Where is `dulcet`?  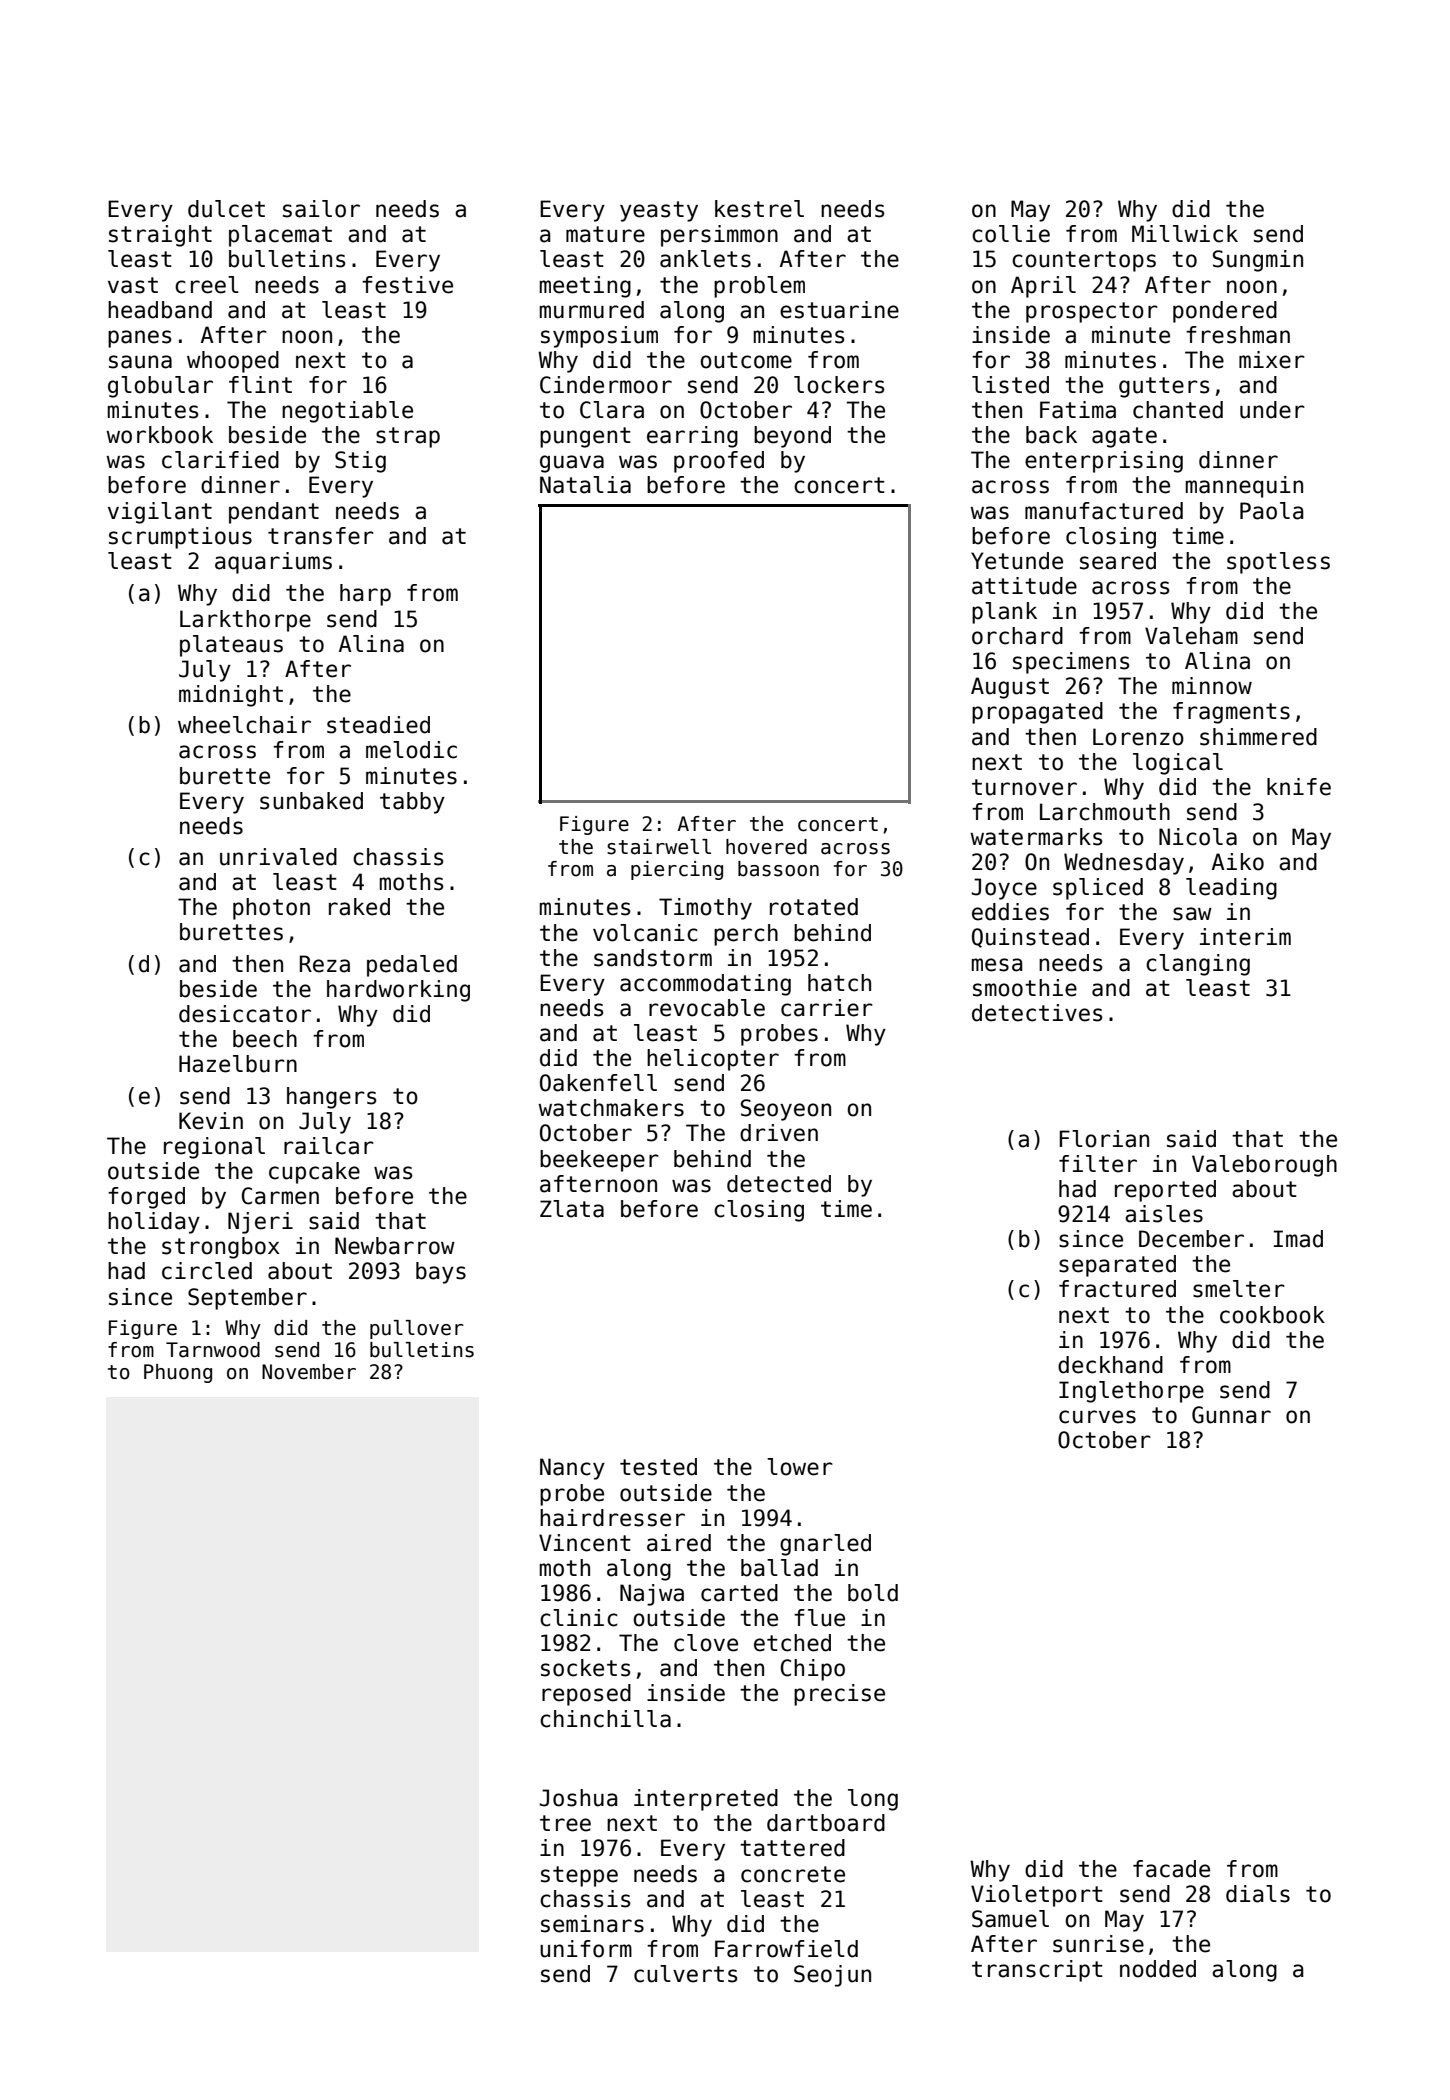
dulcet is located at coordinates (226, 209).
